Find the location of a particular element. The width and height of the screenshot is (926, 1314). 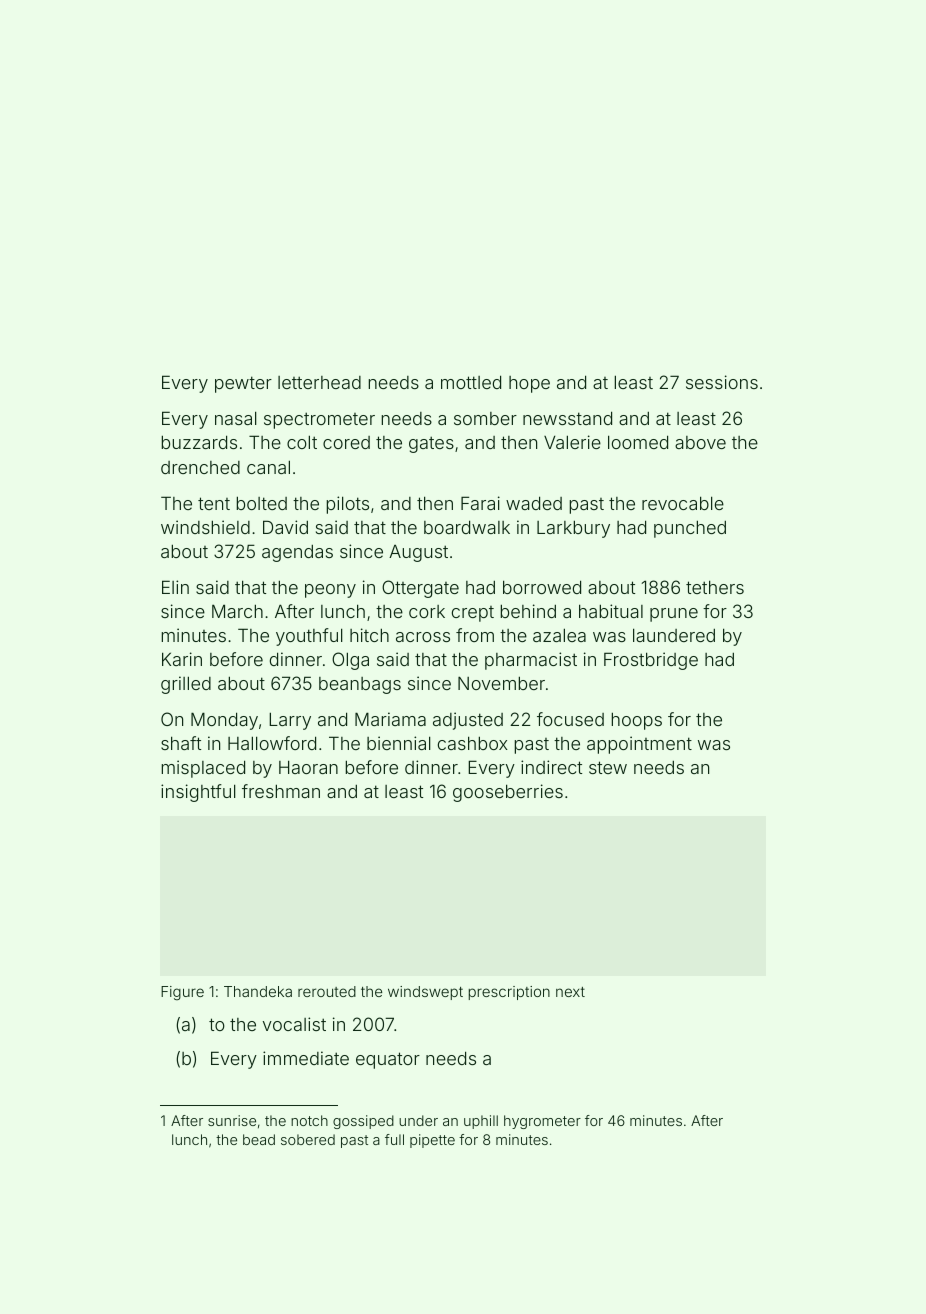

biennial is located at coordinates (398, 743).
